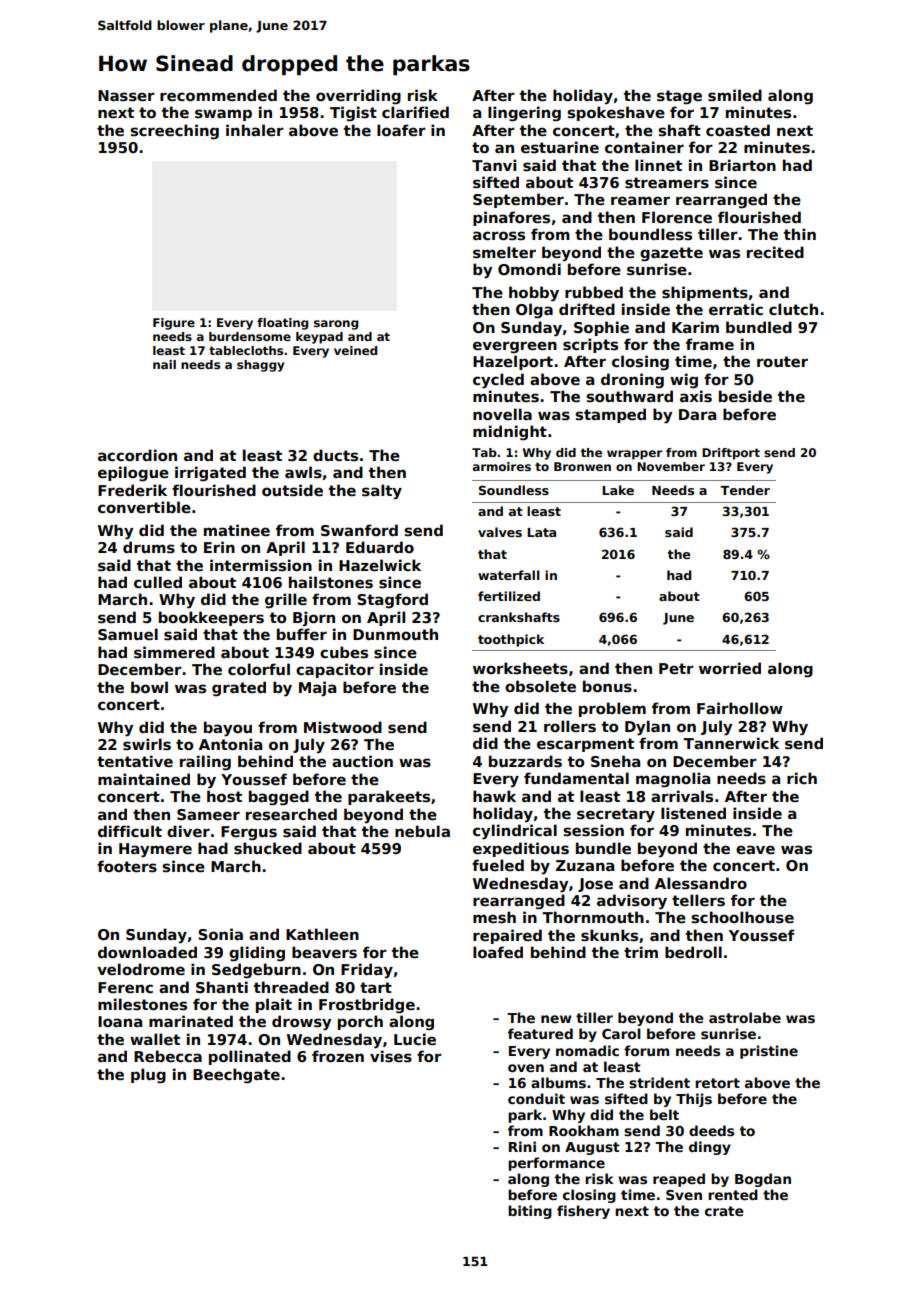 This page has height=1308, width=924. Describe the element at coordinates (570, 726) in the page. I see `rollers` at that location.
